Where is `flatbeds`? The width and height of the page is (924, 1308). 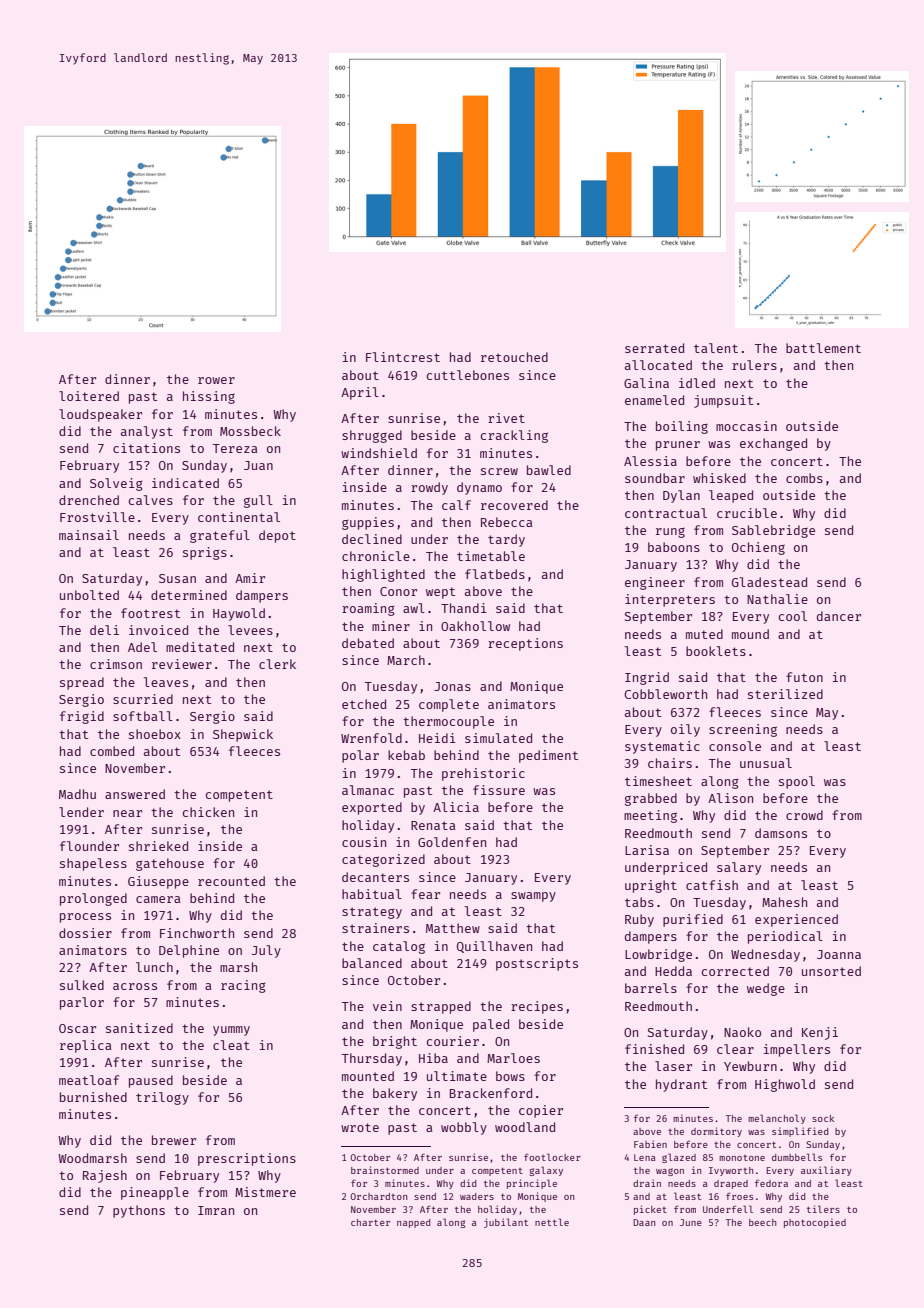 flatbeds is located at coordinates (495, 574).
